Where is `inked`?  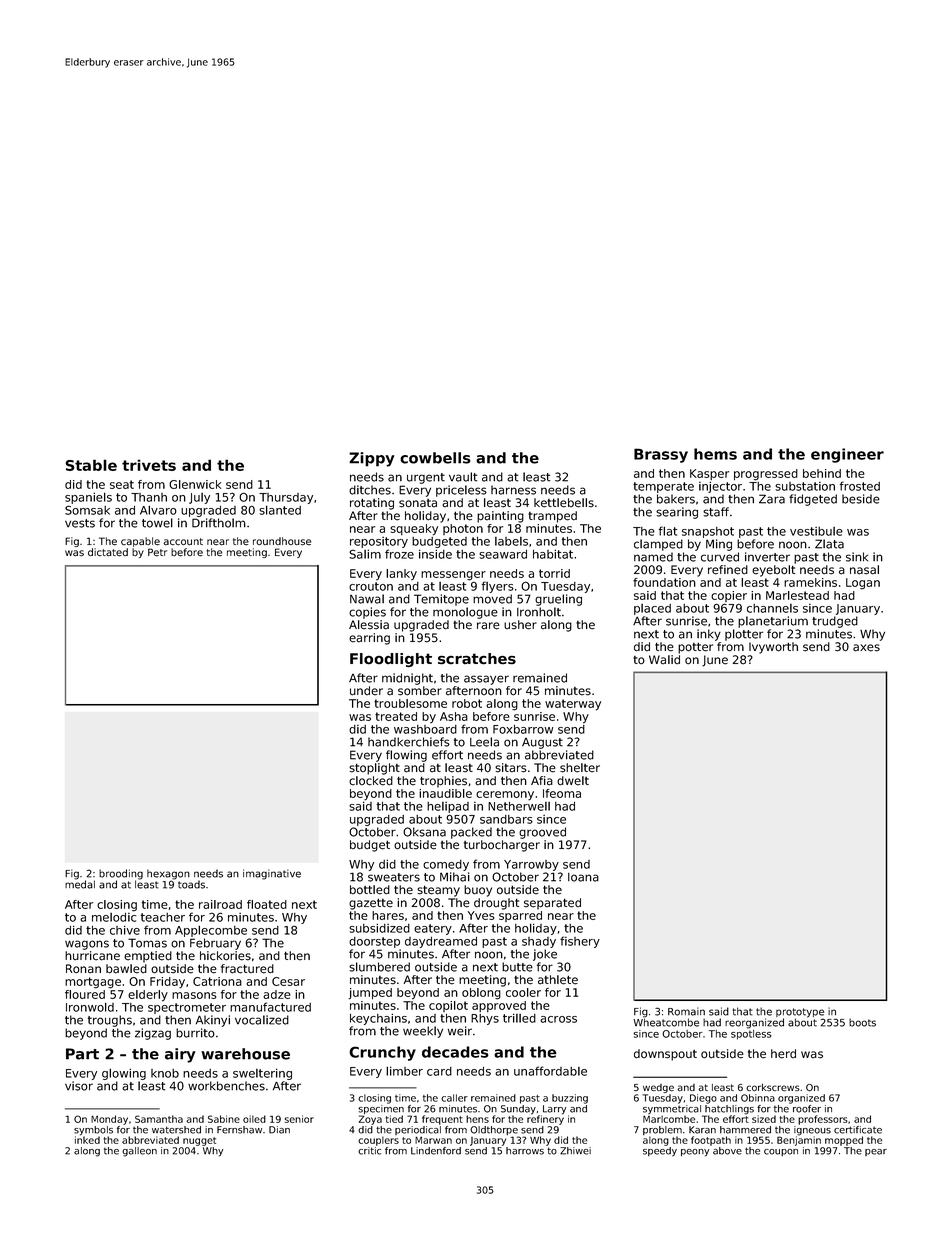
inked is located at coordinates (87, 1140).
